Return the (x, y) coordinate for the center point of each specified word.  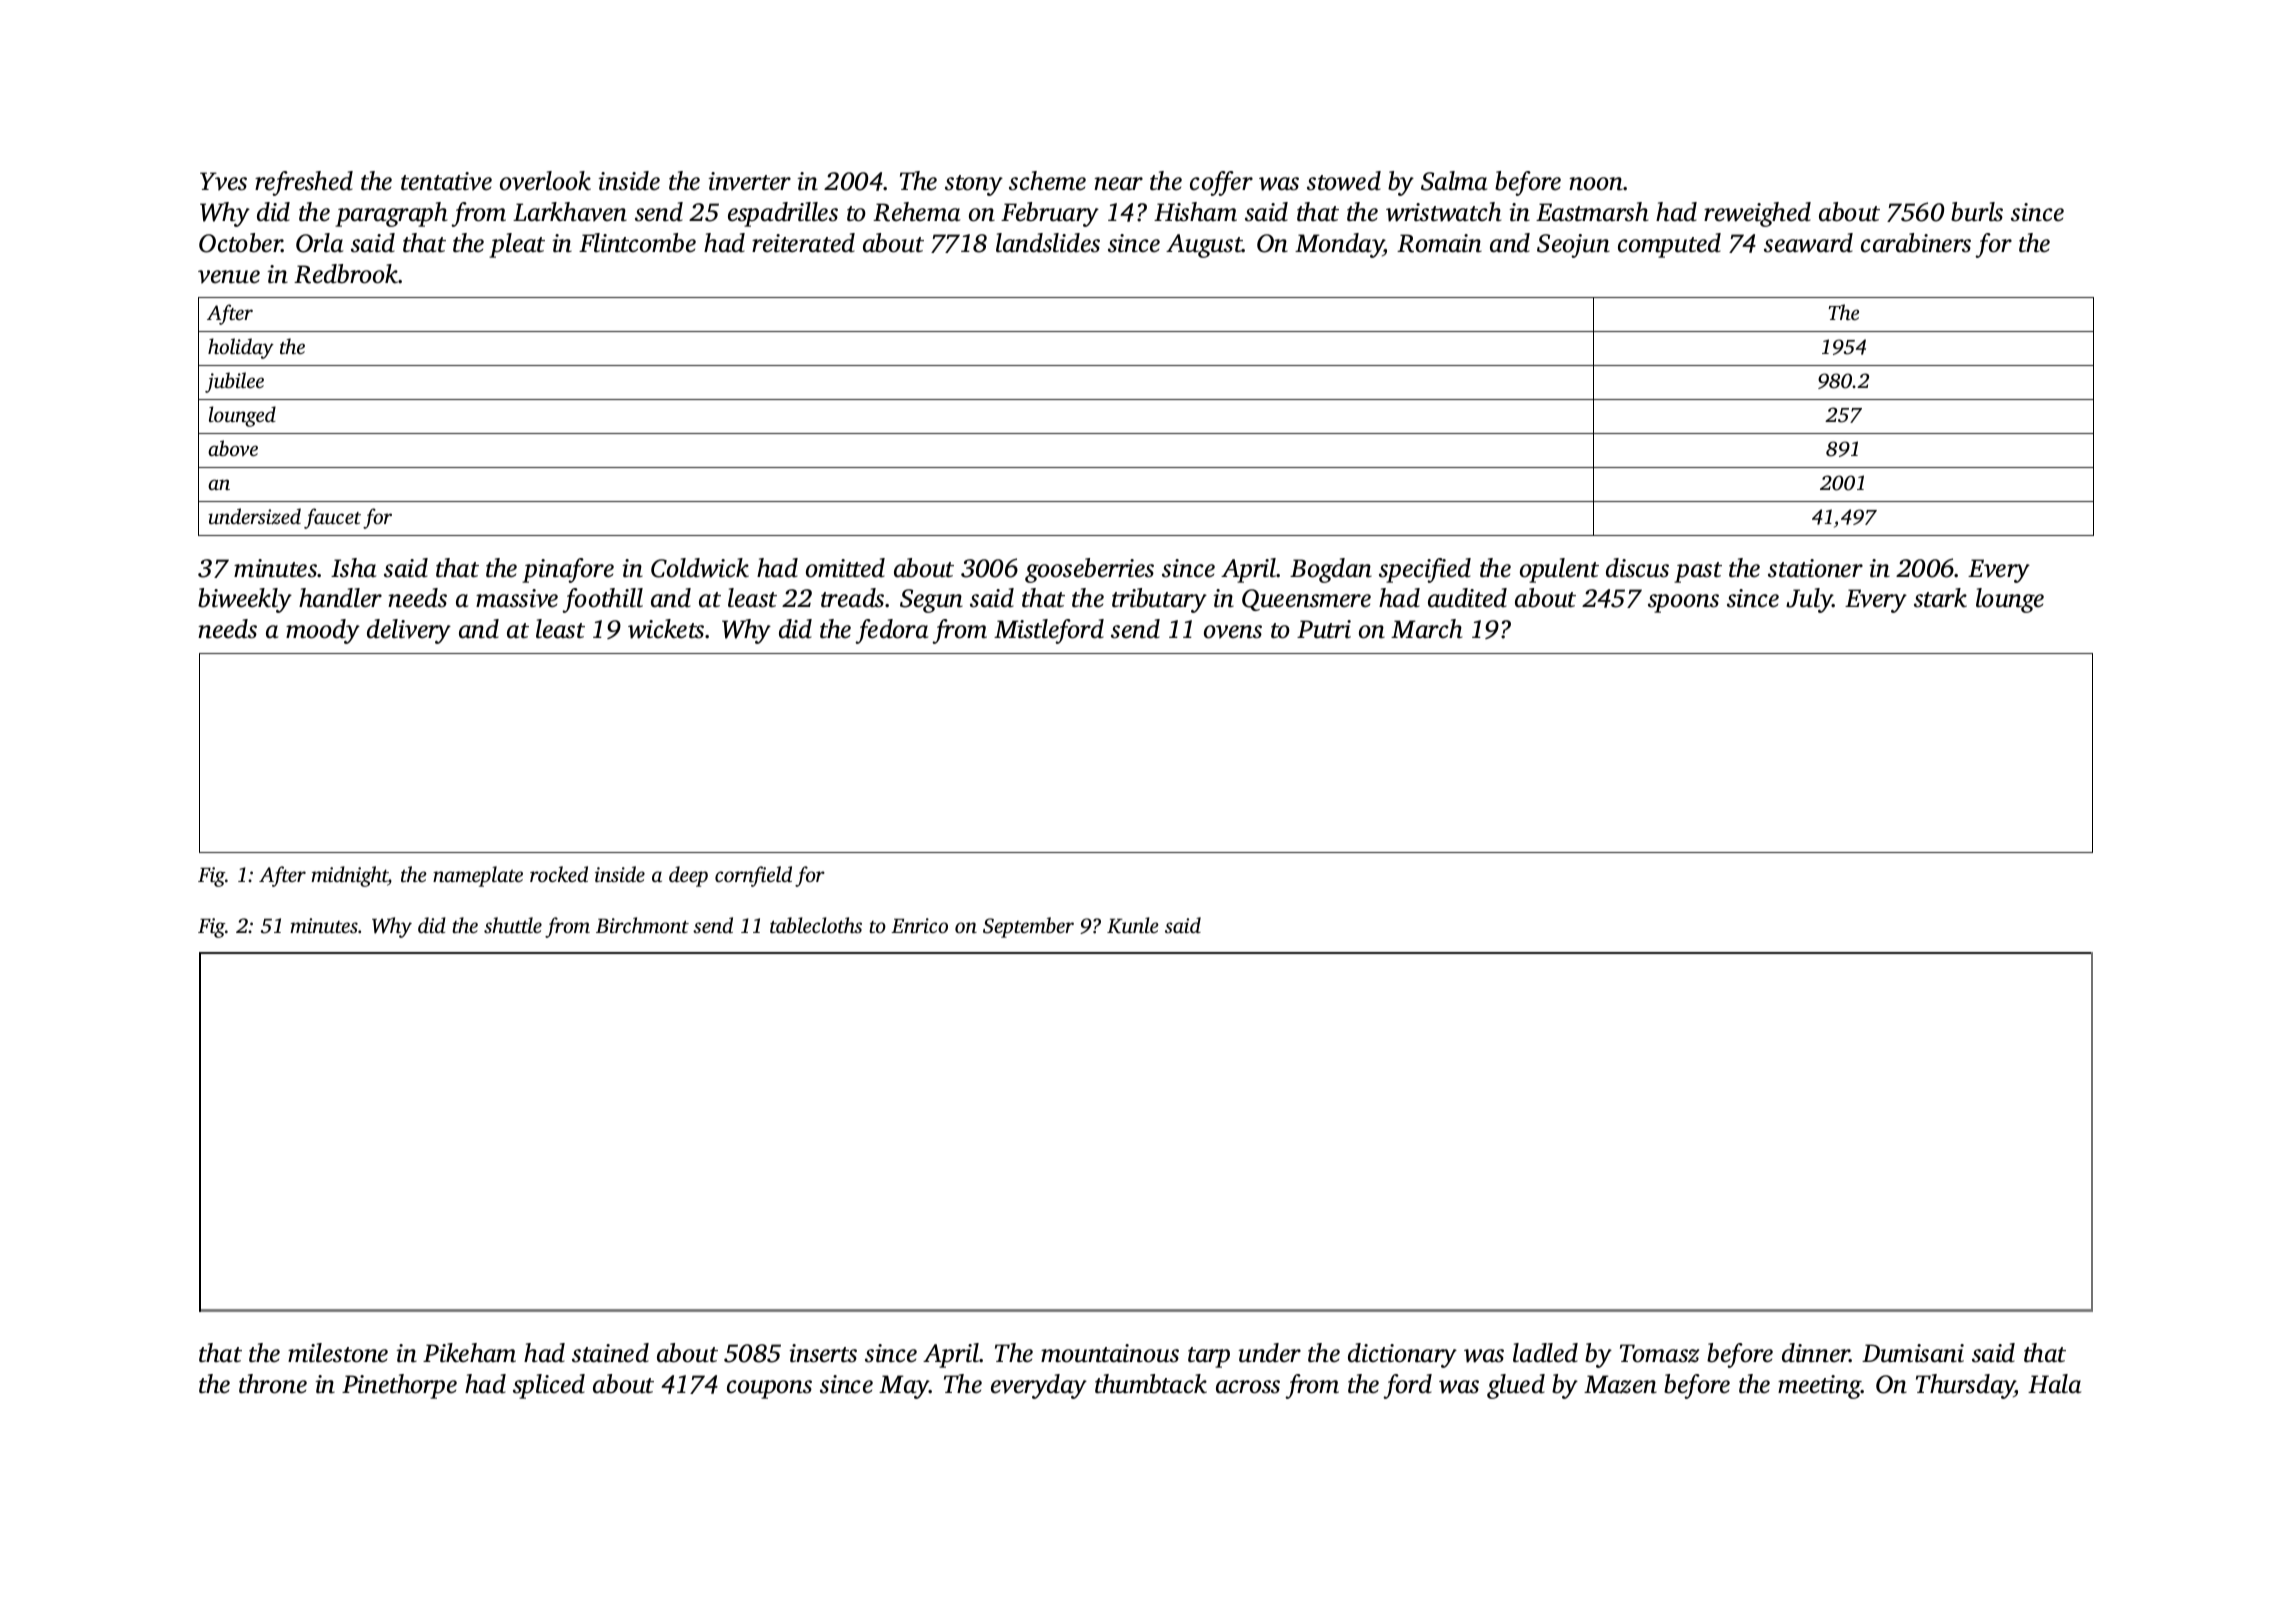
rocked (559, 874)
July (1809, 600)
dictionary (1402, 1355)
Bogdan (1331, 570)
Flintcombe (637, 243)
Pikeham (469, 1353)
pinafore (568, 570)
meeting (1819, 1387)
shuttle (513, 925)
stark (1940, 598)
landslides (1048, 243)
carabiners (1916, 243)
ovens (1233, 632)
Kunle (1133, 925)
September (1028, 927)
